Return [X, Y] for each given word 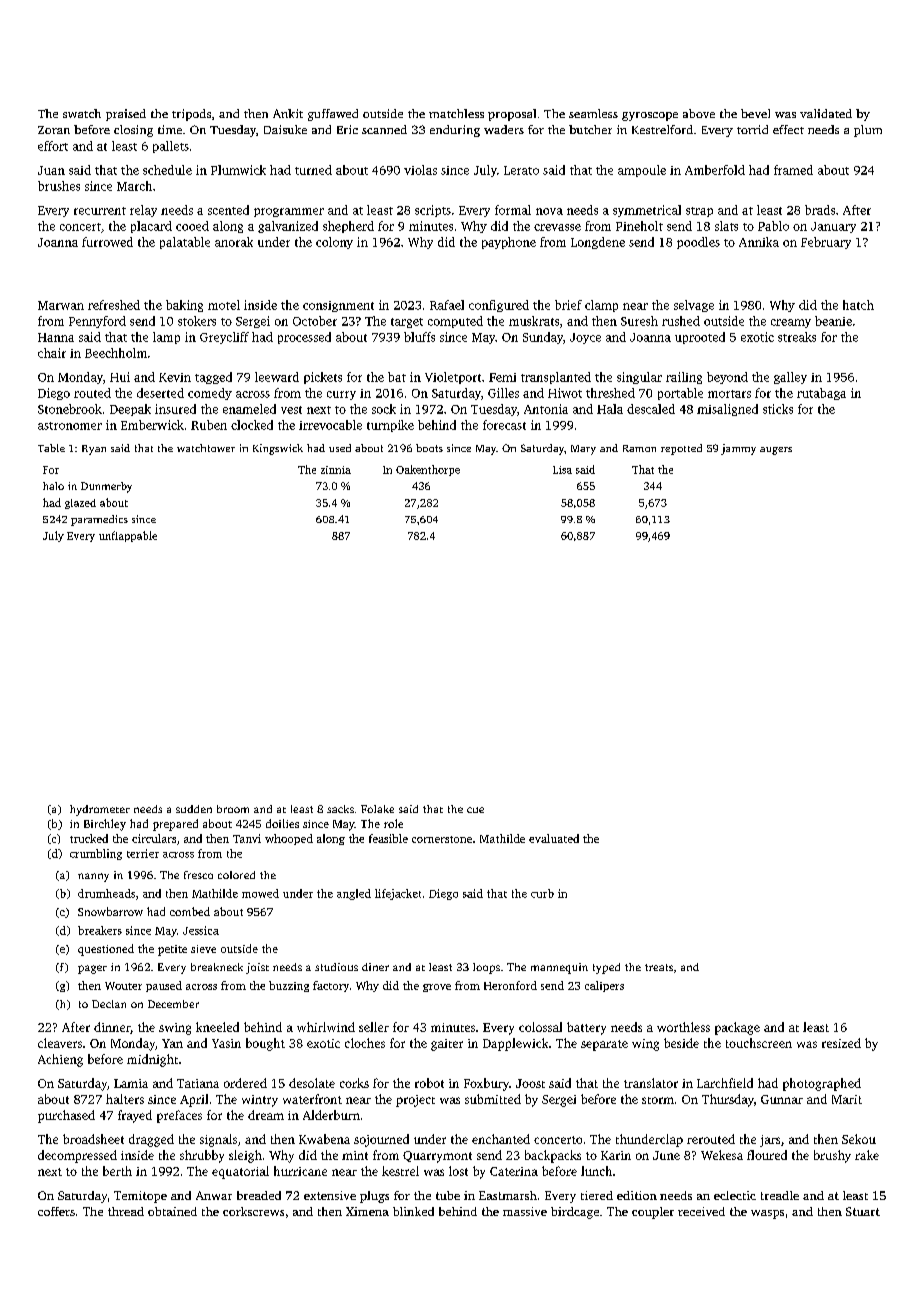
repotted [681, 449]
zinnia [336, 470]
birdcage [575, 1213]
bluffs [419, 337]
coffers [56, 1211]
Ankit [288, 113]
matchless [456, 113]
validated [826, 113]
